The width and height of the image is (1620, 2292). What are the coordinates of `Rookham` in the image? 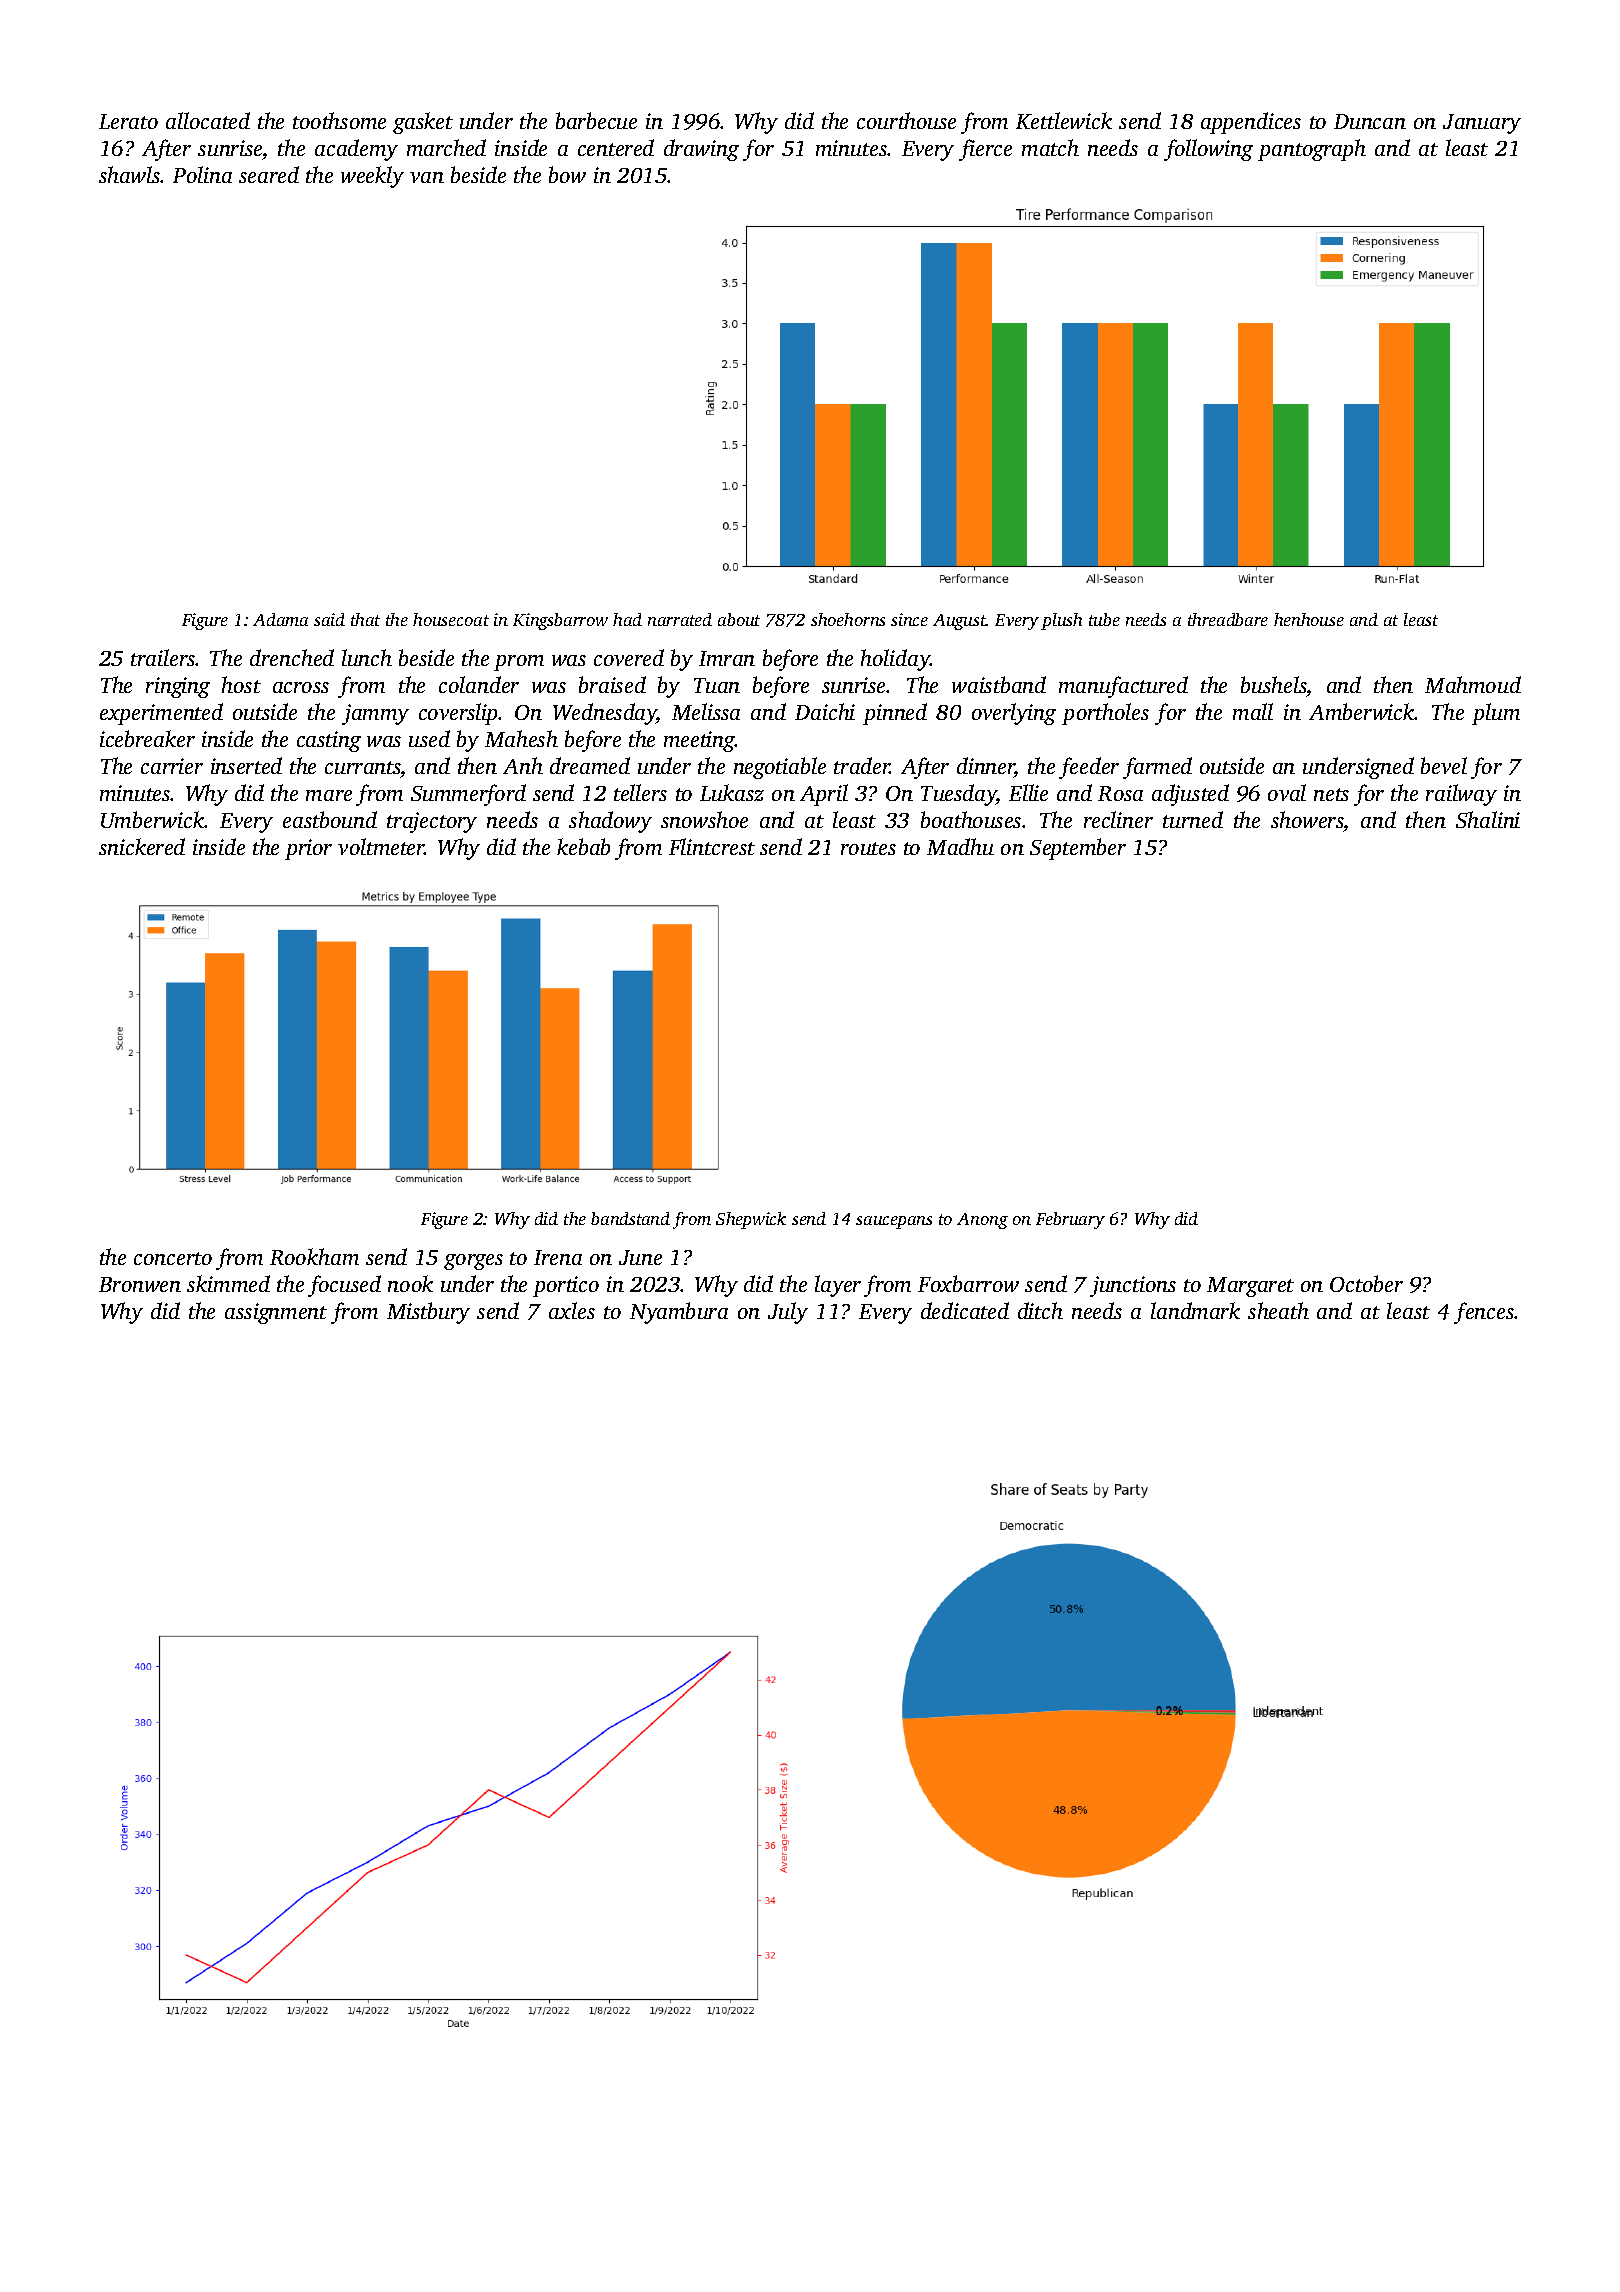 It's located at (314, 1256).
